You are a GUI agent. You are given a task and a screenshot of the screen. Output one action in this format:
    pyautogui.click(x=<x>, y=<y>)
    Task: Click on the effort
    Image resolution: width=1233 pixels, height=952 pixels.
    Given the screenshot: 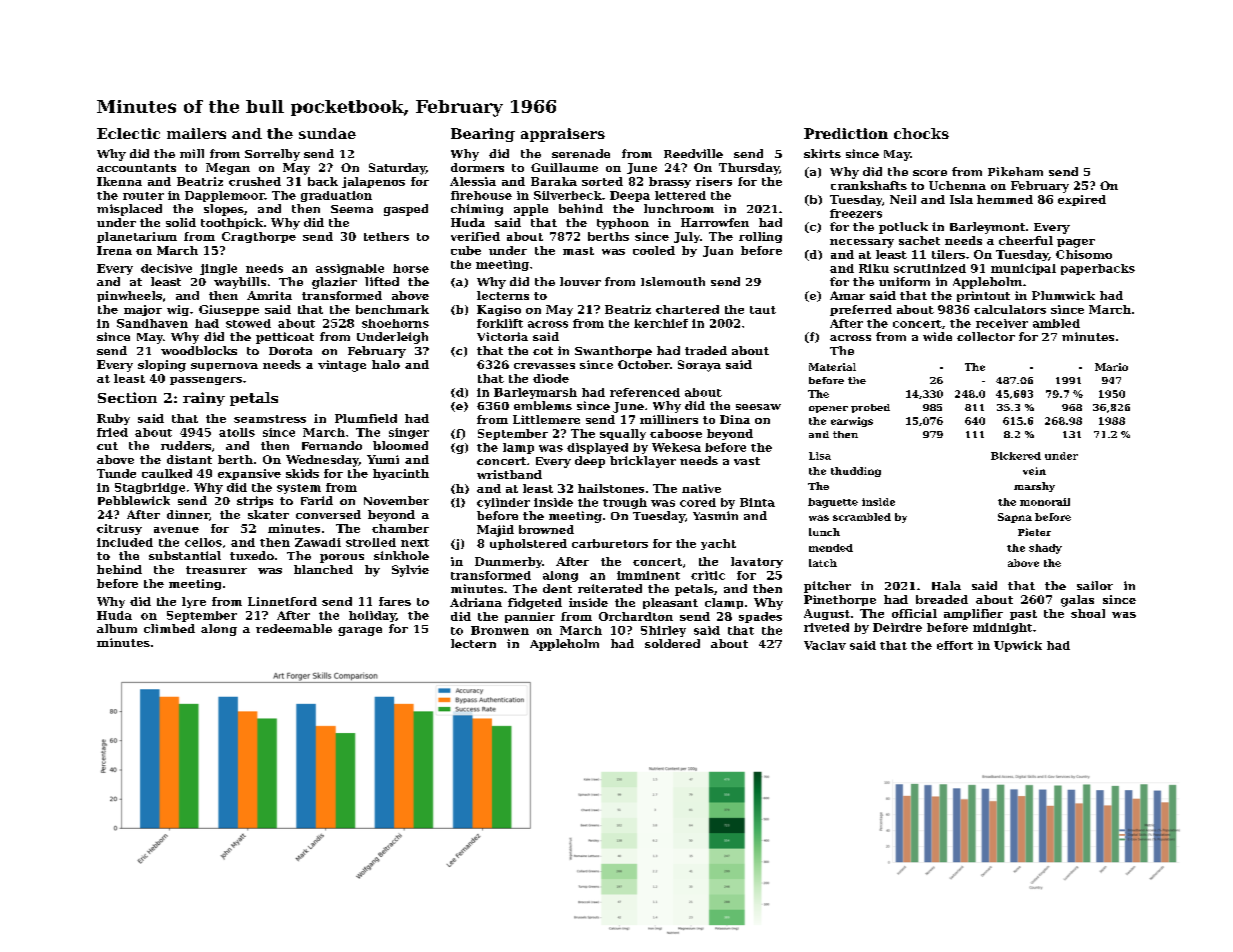 What is the action you would take?
    pyautogui.click(x=955, y=645)
